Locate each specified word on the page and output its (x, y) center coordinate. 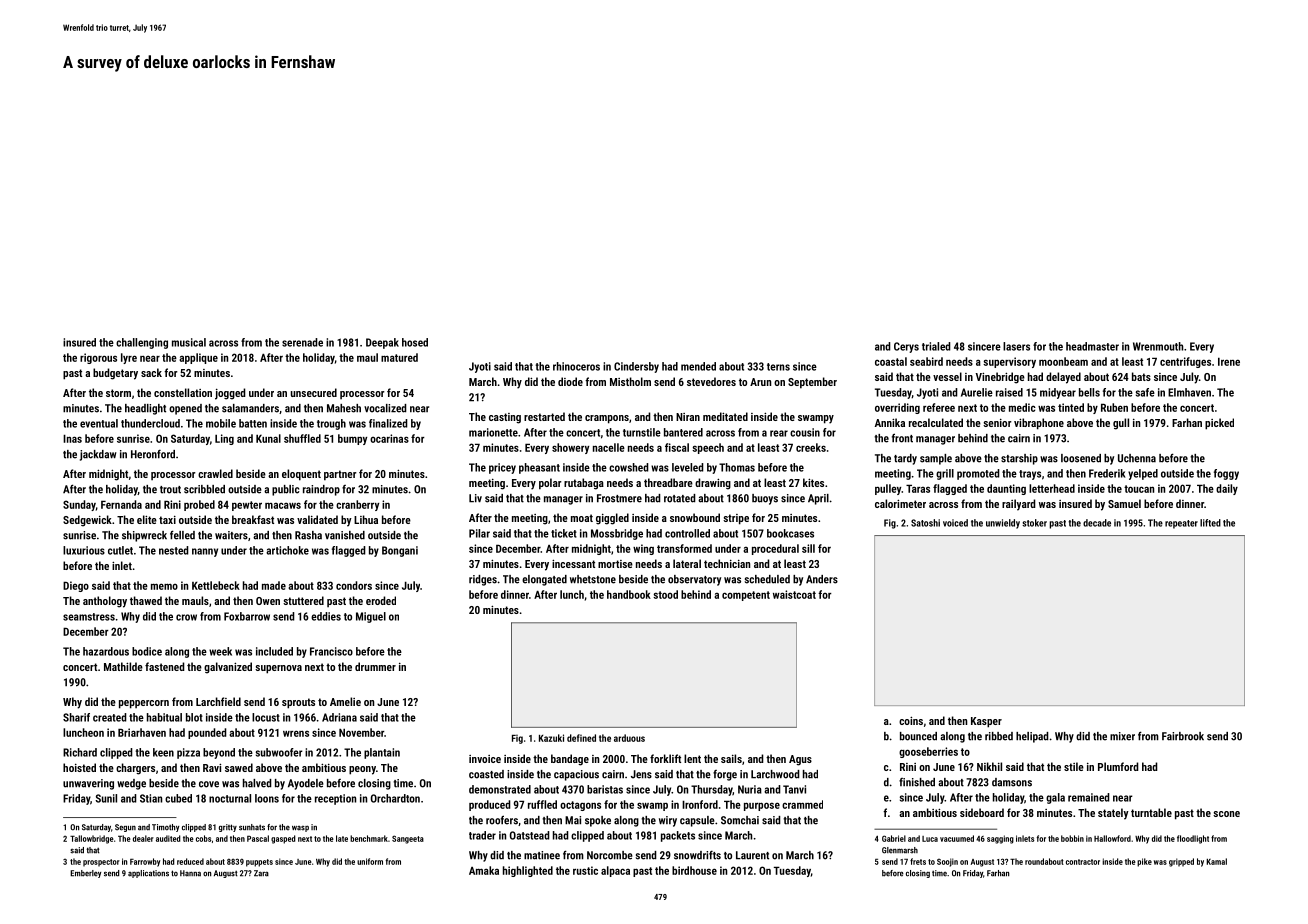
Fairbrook (1183, 736)
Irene (1229, 361)
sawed (239, 767)
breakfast (253, 519)
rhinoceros (576, 366)
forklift (665, 758)
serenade (302, 342)
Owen (268, 601)
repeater (1181, 524)
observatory (694, 580)
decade (1097, 523)
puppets (259, 863)
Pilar (479, 533)
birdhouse (694, 870)
